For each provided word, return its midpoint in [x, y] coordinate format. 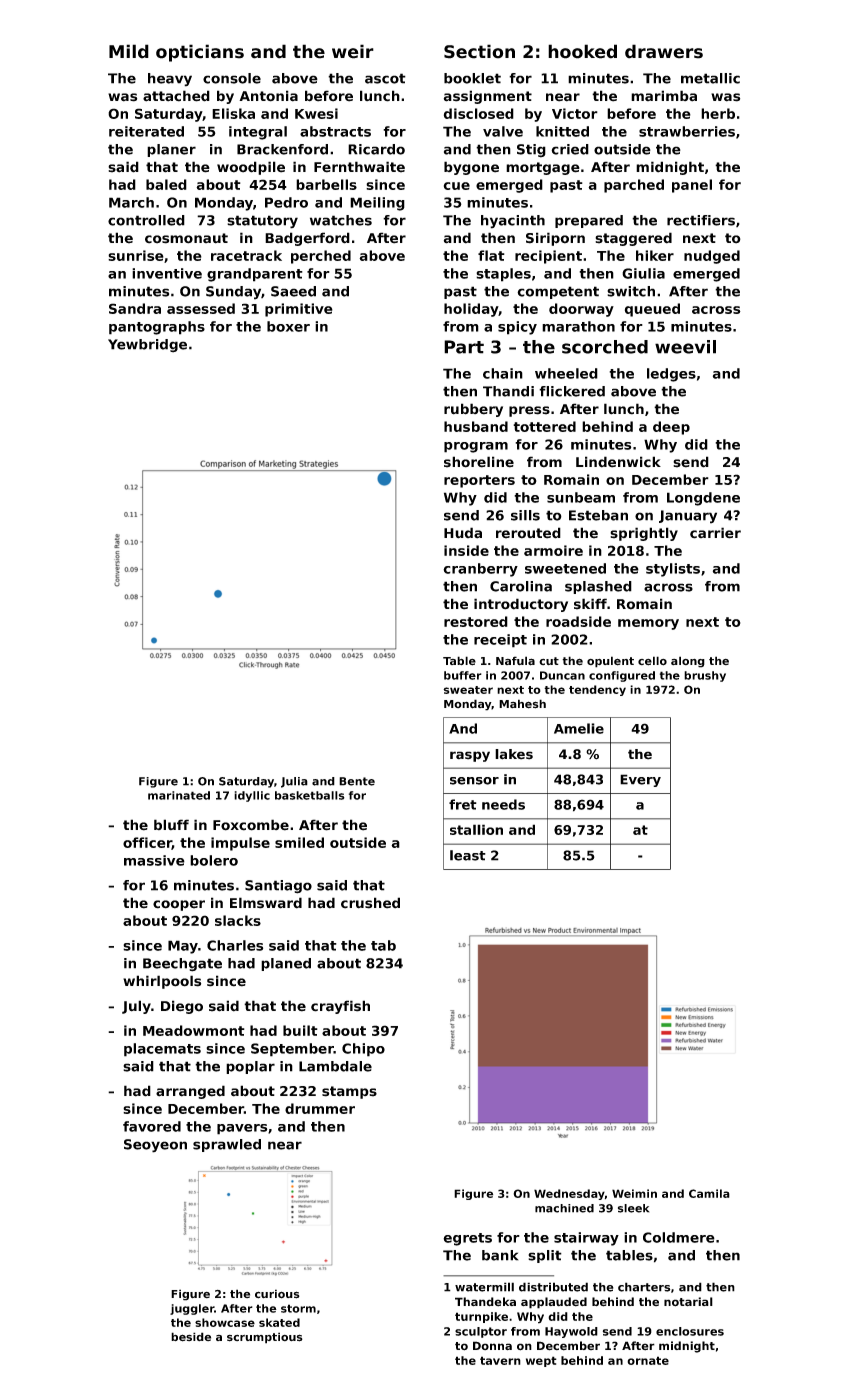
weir [353, 51]
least [468, 855]
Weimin [634, 1193]
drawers [664, 51]
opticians [200, 53]
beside [191, 1337]
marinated [179, 795]
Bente [357, 781]
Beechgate [182, 965]
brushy [705, 676]
